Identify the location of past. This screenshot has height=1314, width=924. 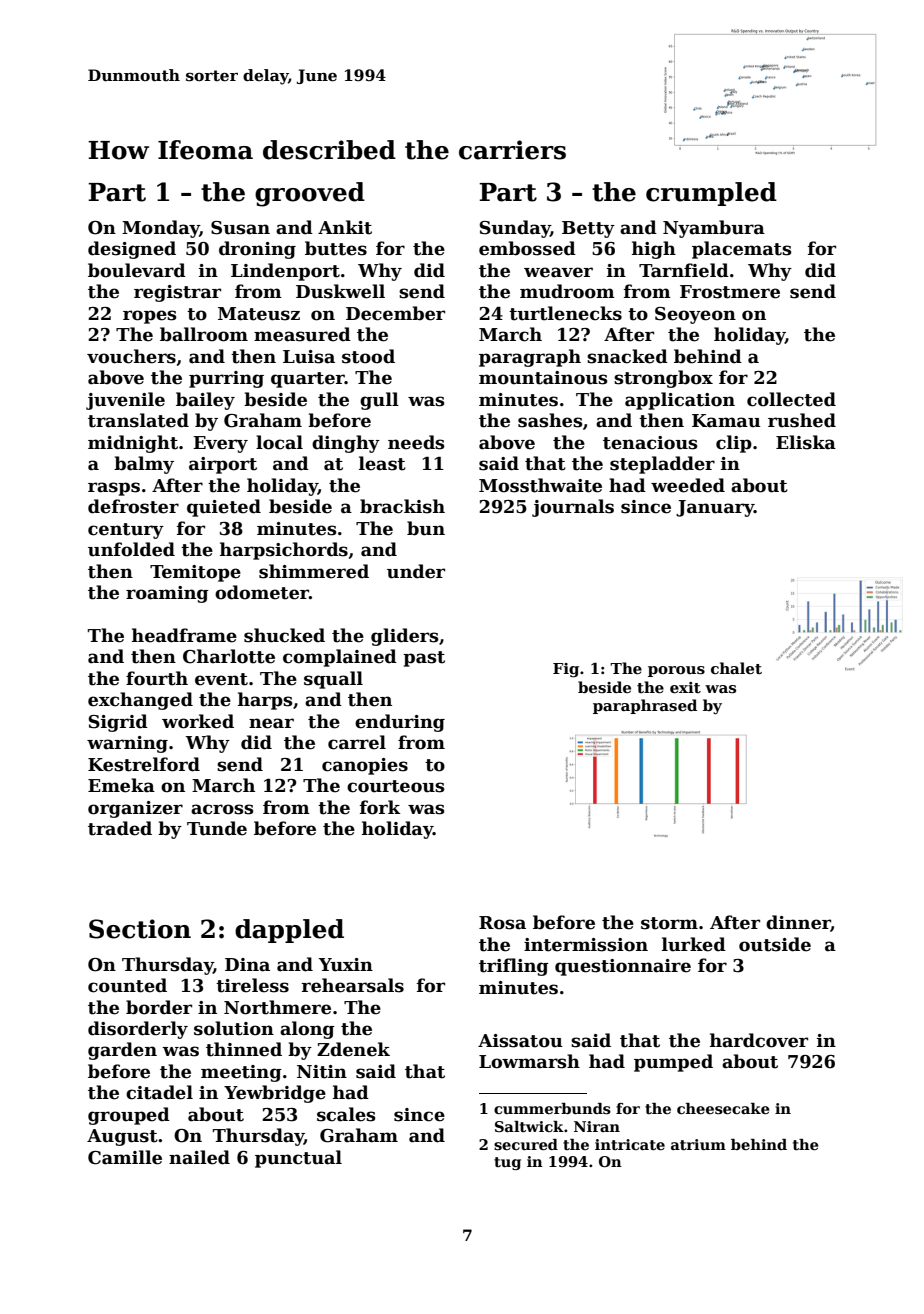
(424, 659).
